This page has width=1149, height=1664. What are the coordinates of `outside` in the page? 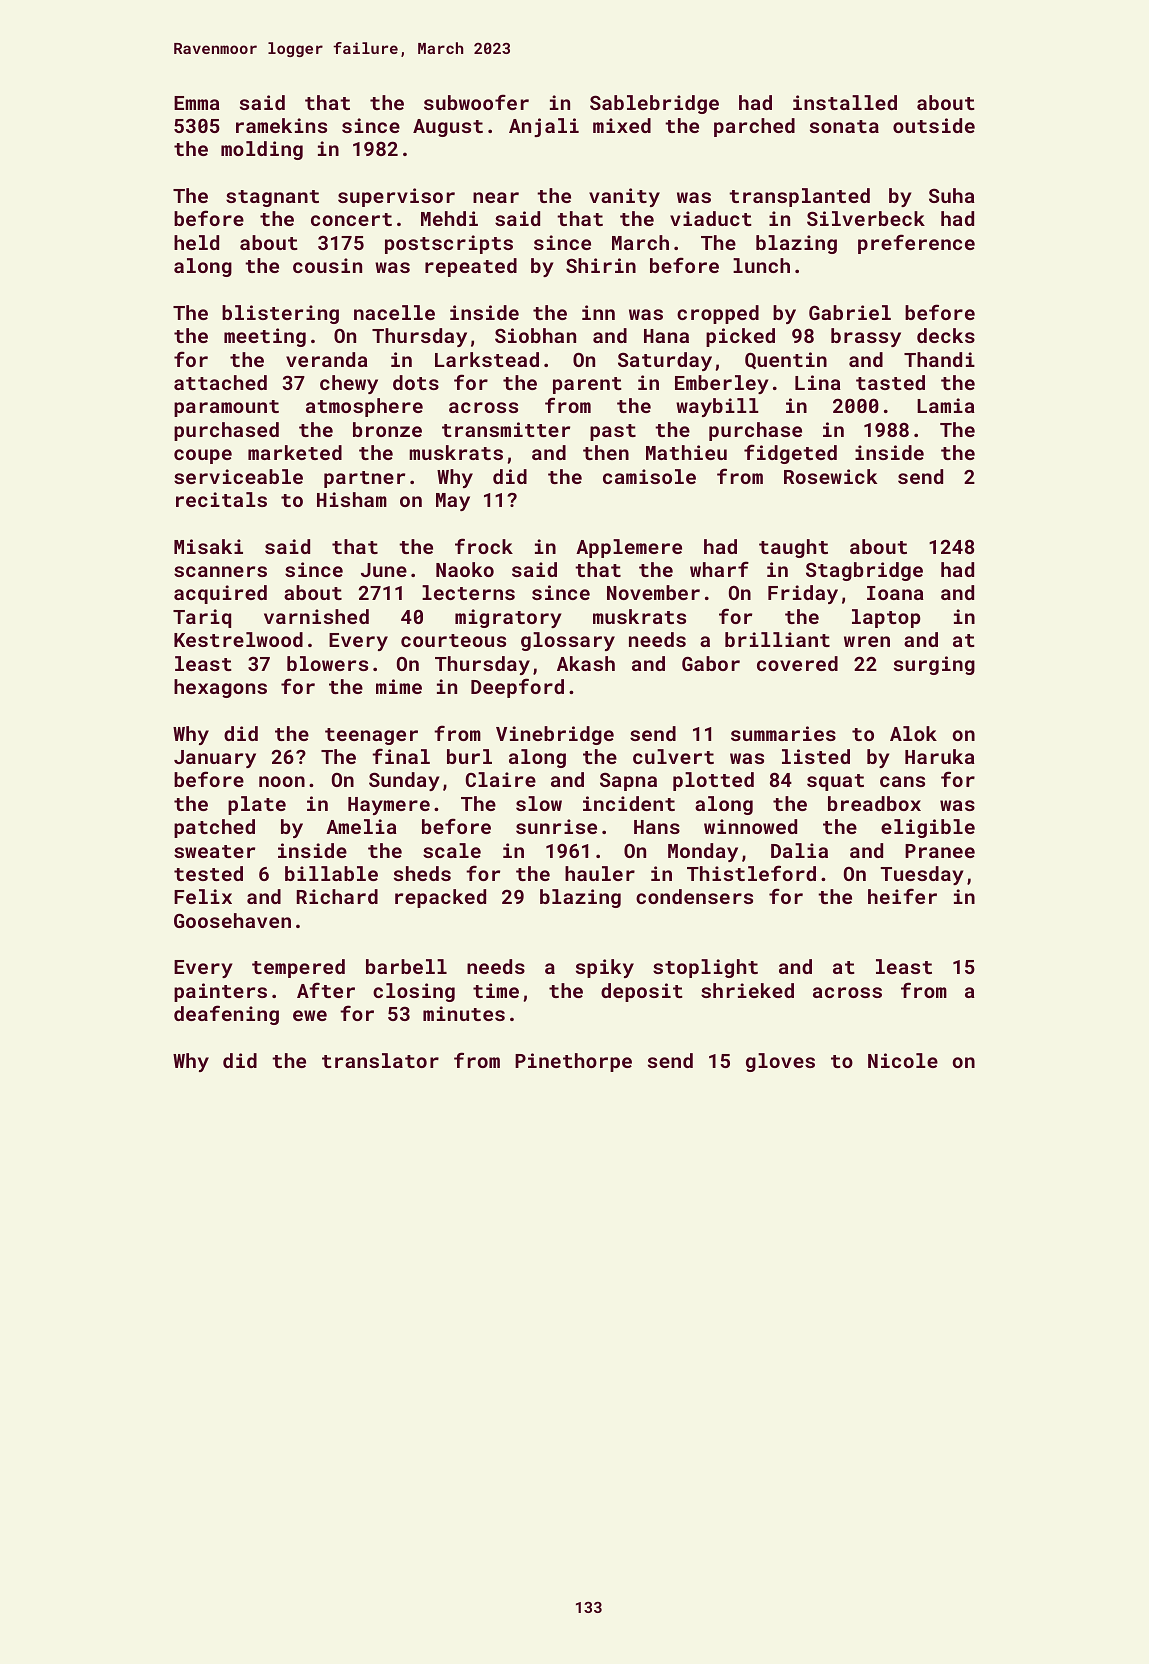 It's located at (934, 125).
